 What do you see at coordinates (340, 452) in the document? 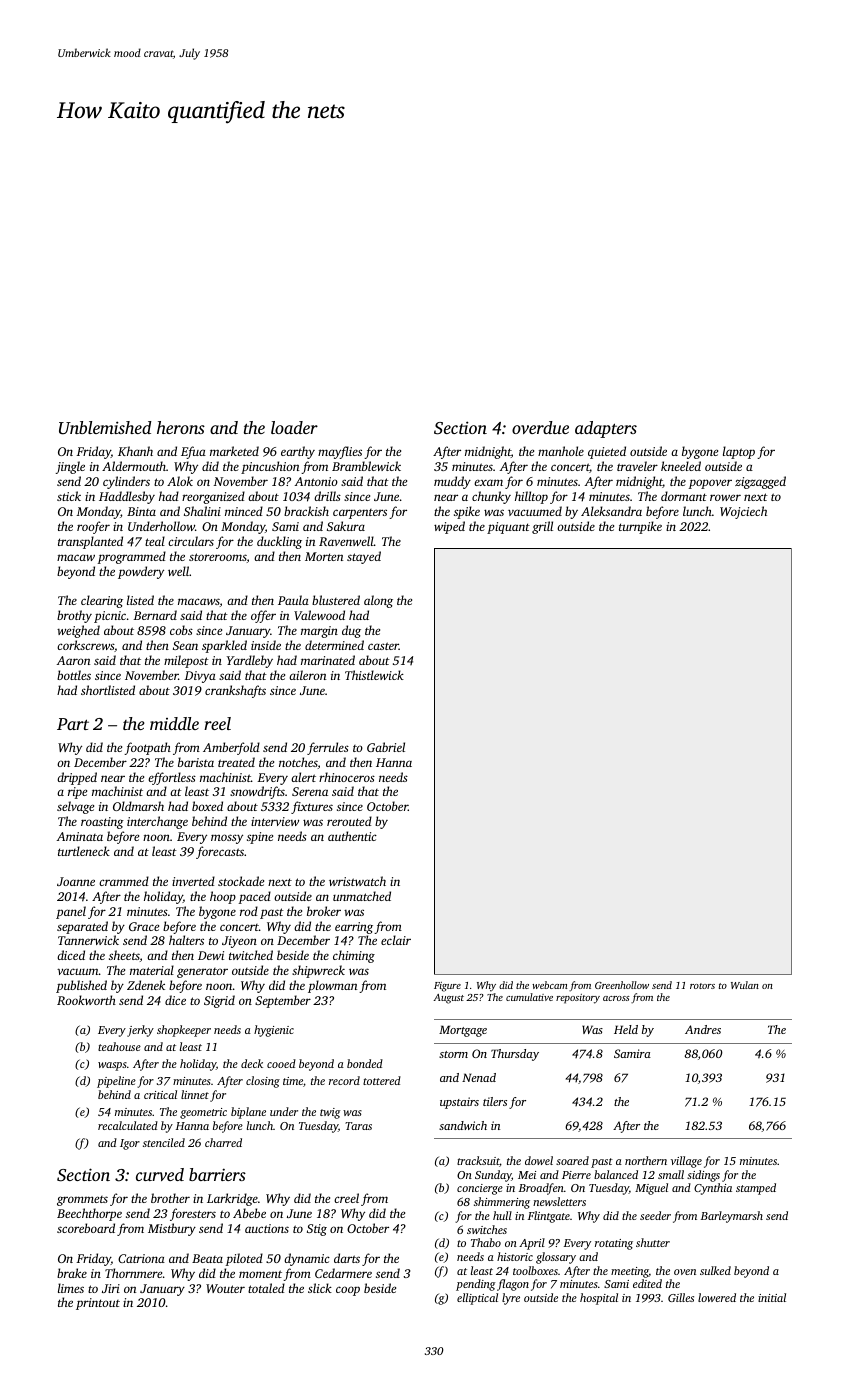
I see `mayflies` at bounding box center [340, 452].
